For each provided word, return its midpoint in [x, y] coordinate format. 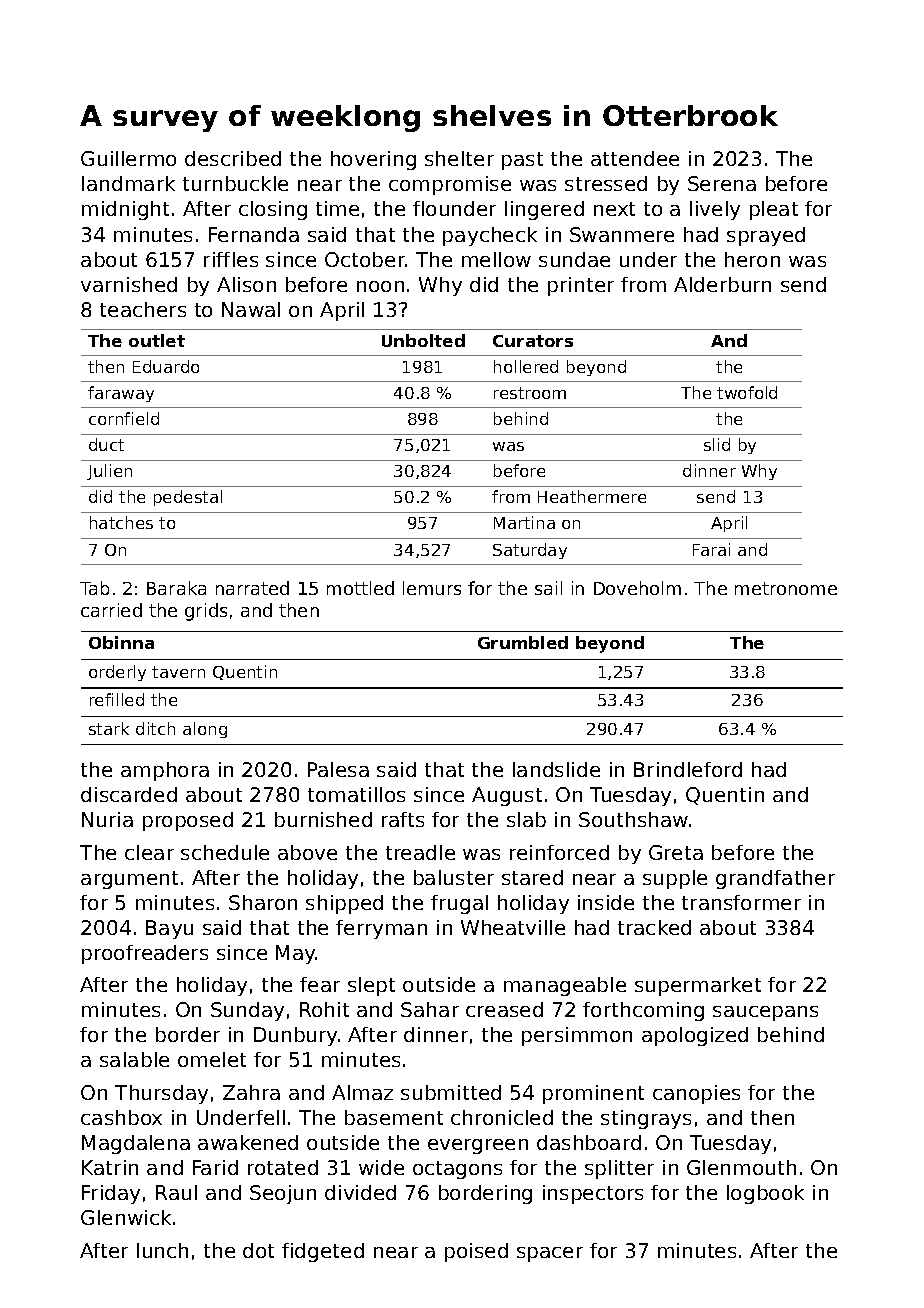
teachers [143, 309]
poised [476, 1252]
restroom [530, 393]
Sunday [247, 1011]
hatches [121, 522]
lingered [544, 210]
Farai [711, 549]
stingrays [646, 1119]
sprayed [766, 236]
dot [258, 1250]
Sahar [430, 1009]
